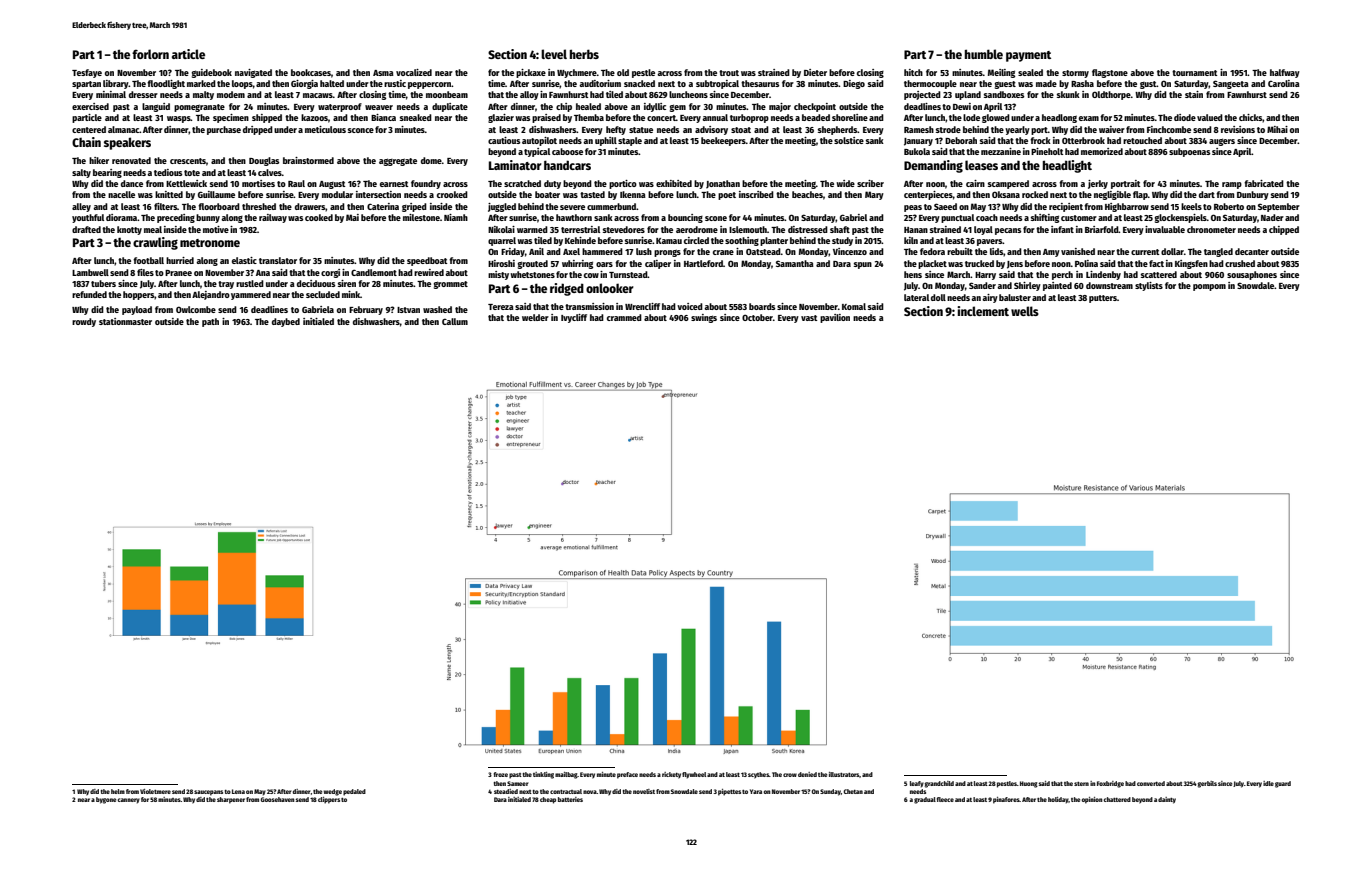 This page has height=887, width=1372. Describe the element at coordinates (155, 791) in the page. I see `Violetmere` at that location.
